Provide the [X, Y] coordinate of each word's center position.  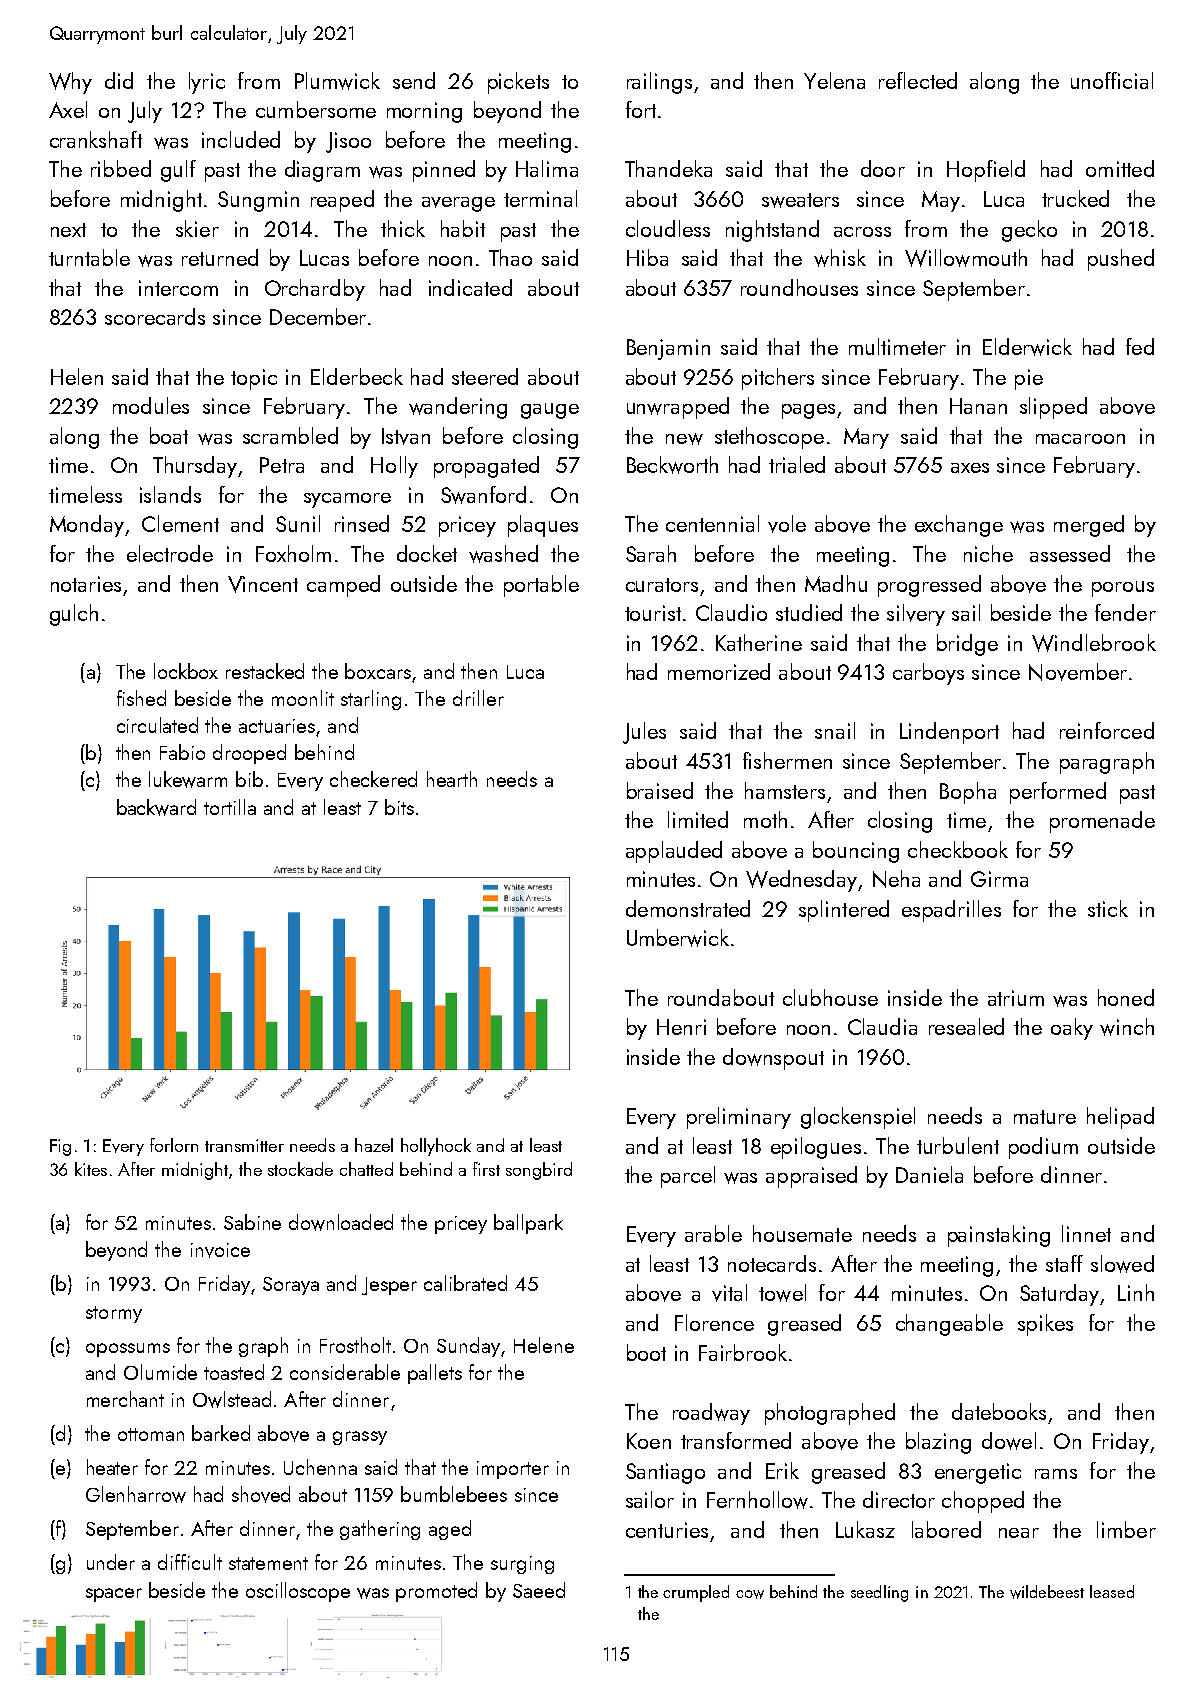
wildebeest [1047, 1592]
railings [659, 83]
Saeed [539, 1590]
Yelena [834, 80]
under [111, 1562]
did [119, 80]
